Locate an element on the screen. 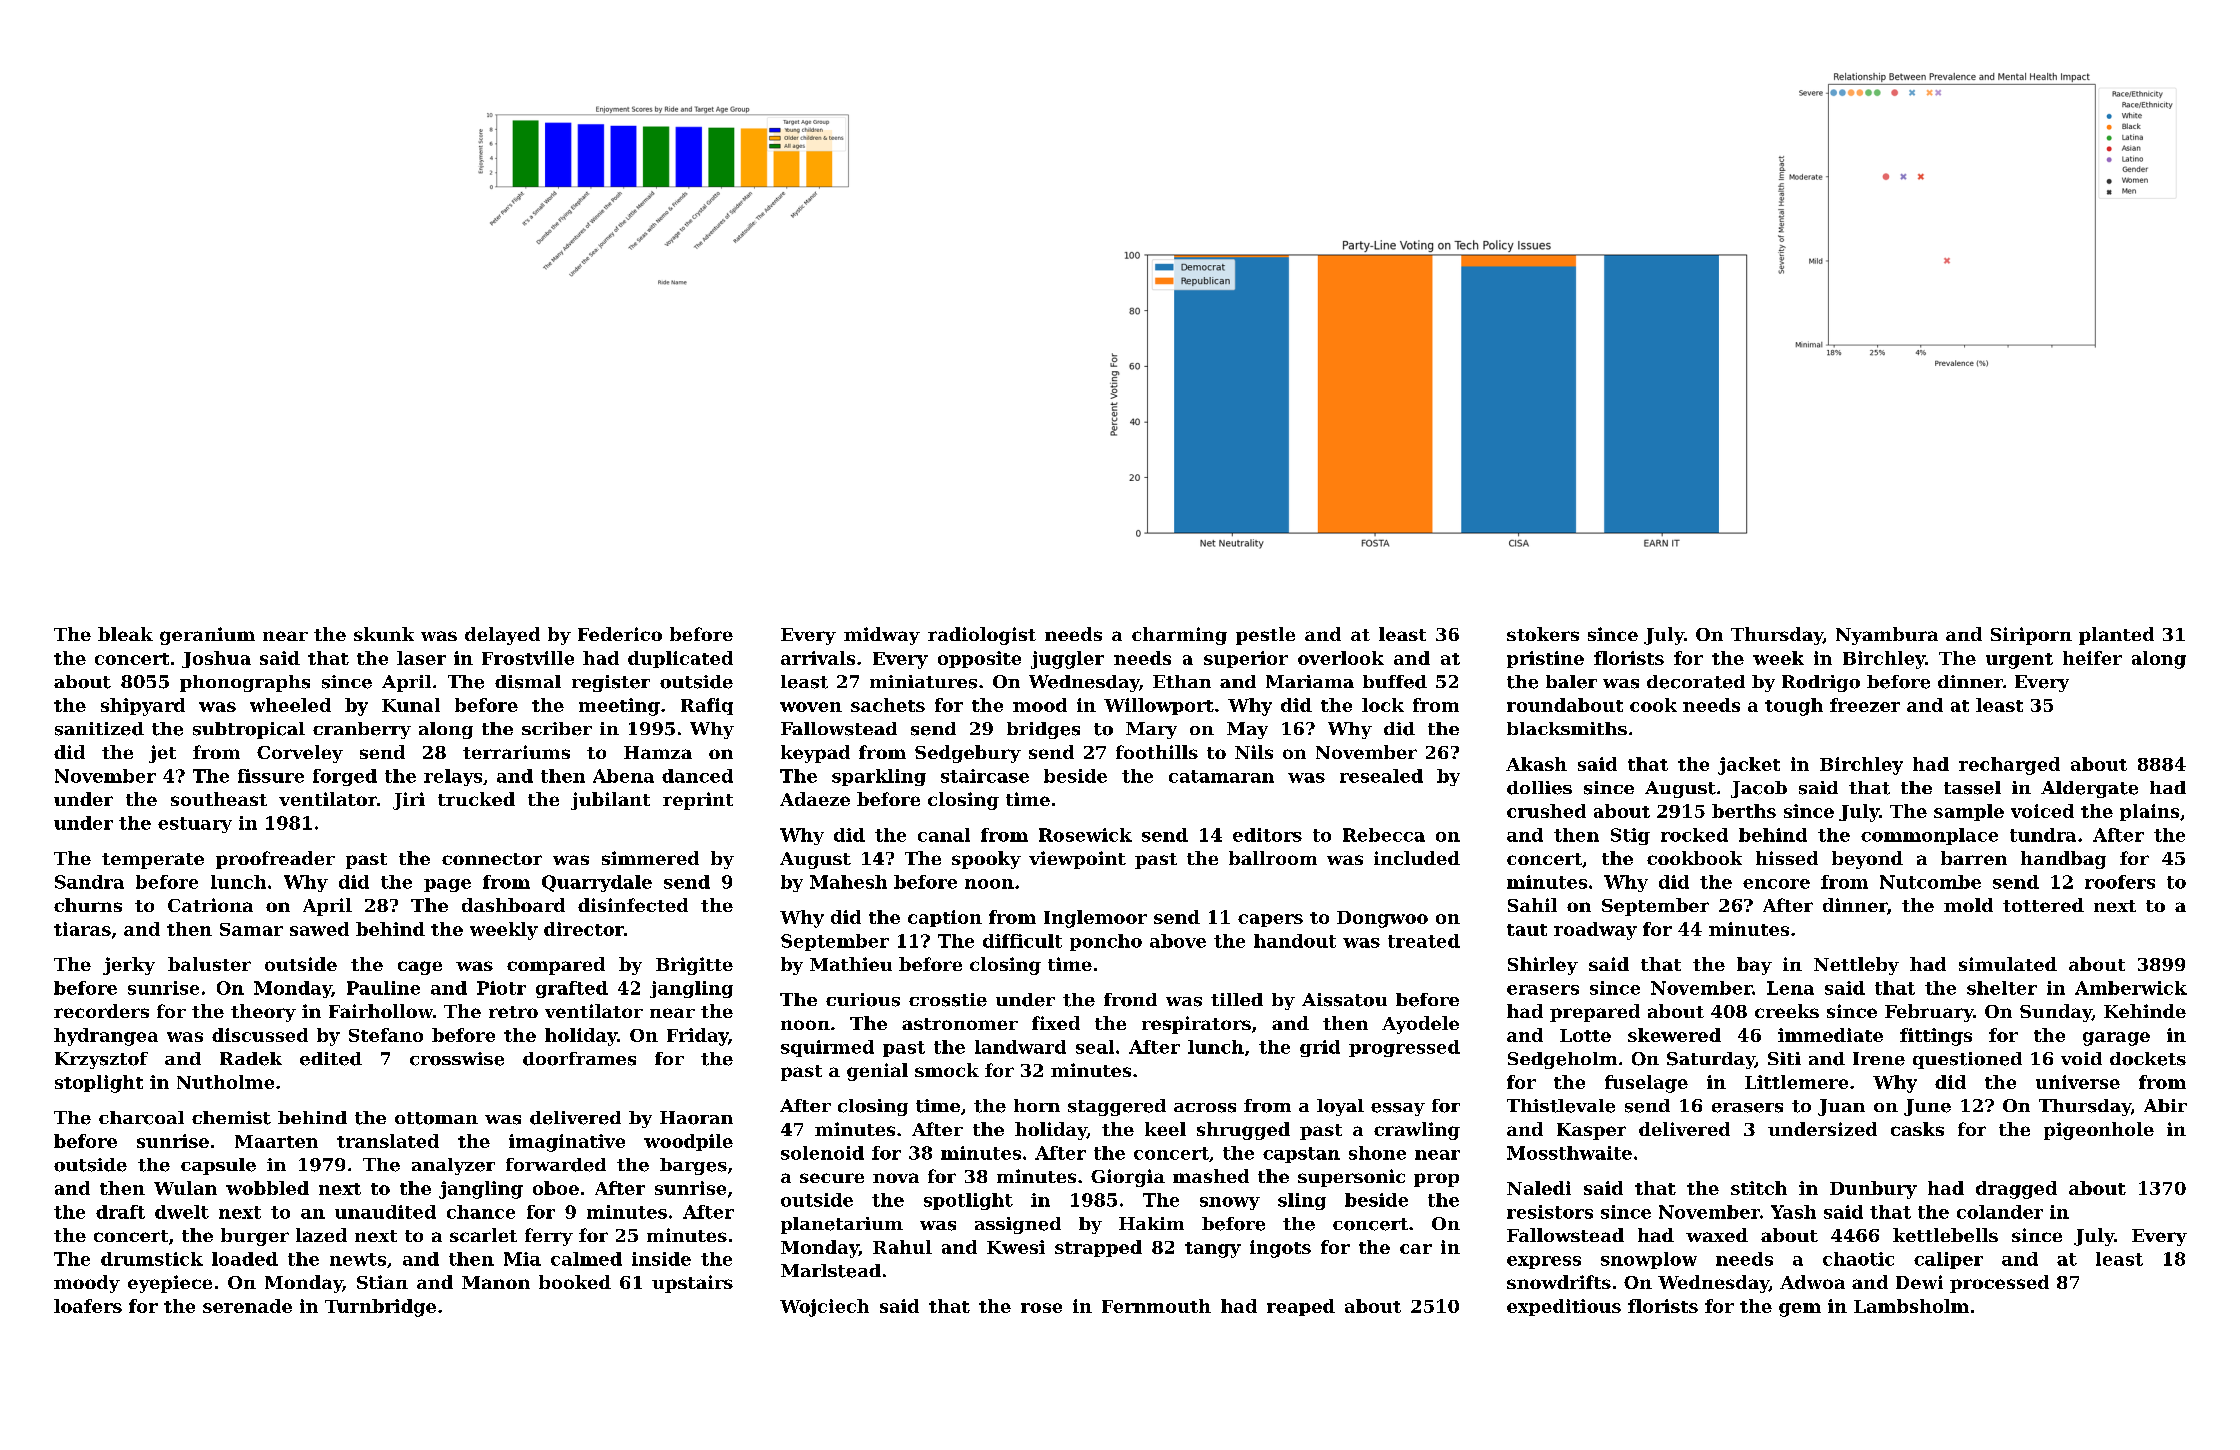 This screenshot has height=1450, width=2240. Stian is located at coordinates (382, 1282).
